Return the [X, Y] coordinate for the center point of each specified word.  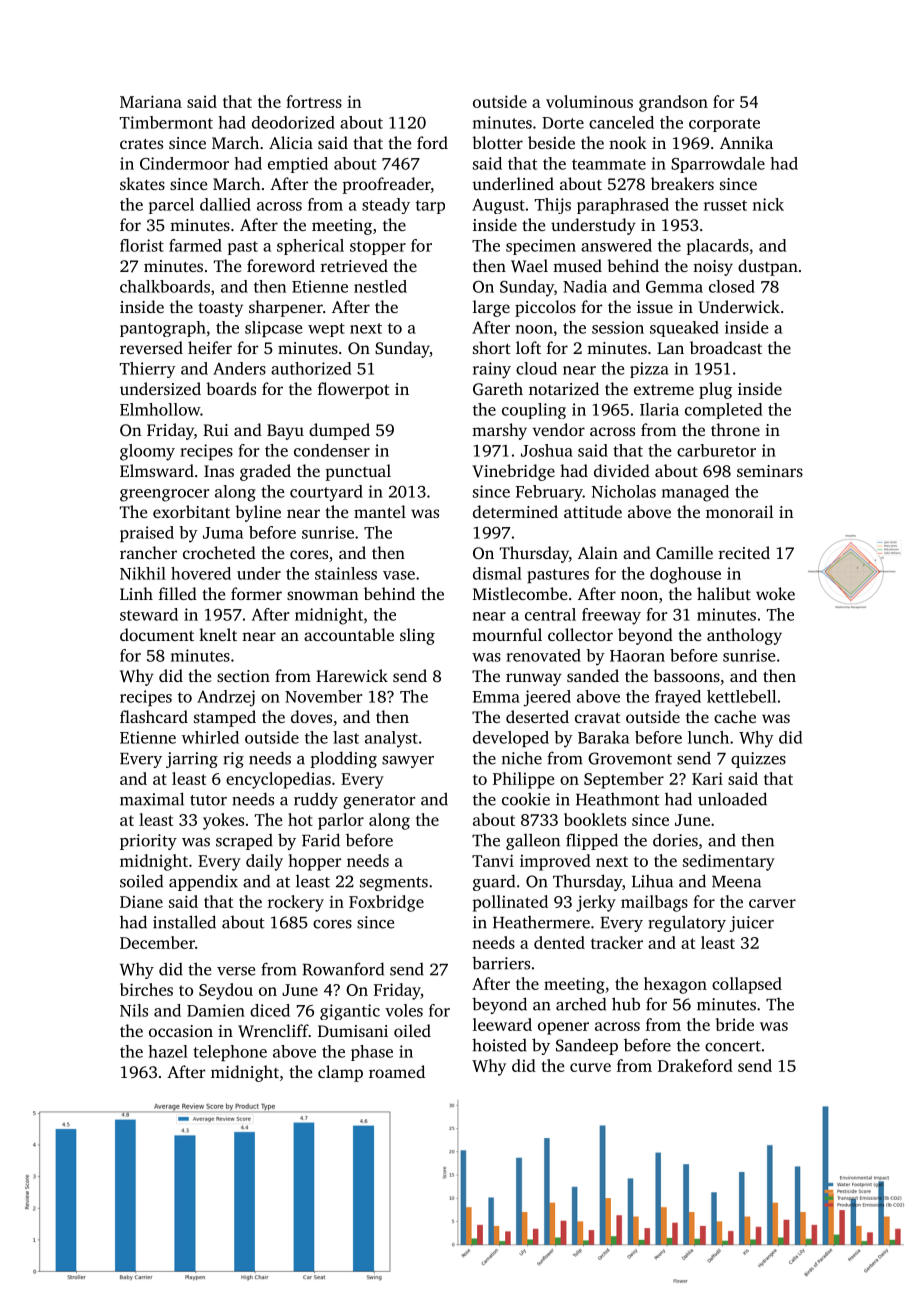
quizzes [758, 760]
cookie [526, 799]
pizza [649, 370]
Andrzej [226, 698]
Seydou [226, 991]
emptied [298, 165]
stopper [378, 248]
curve [590, 1067]
